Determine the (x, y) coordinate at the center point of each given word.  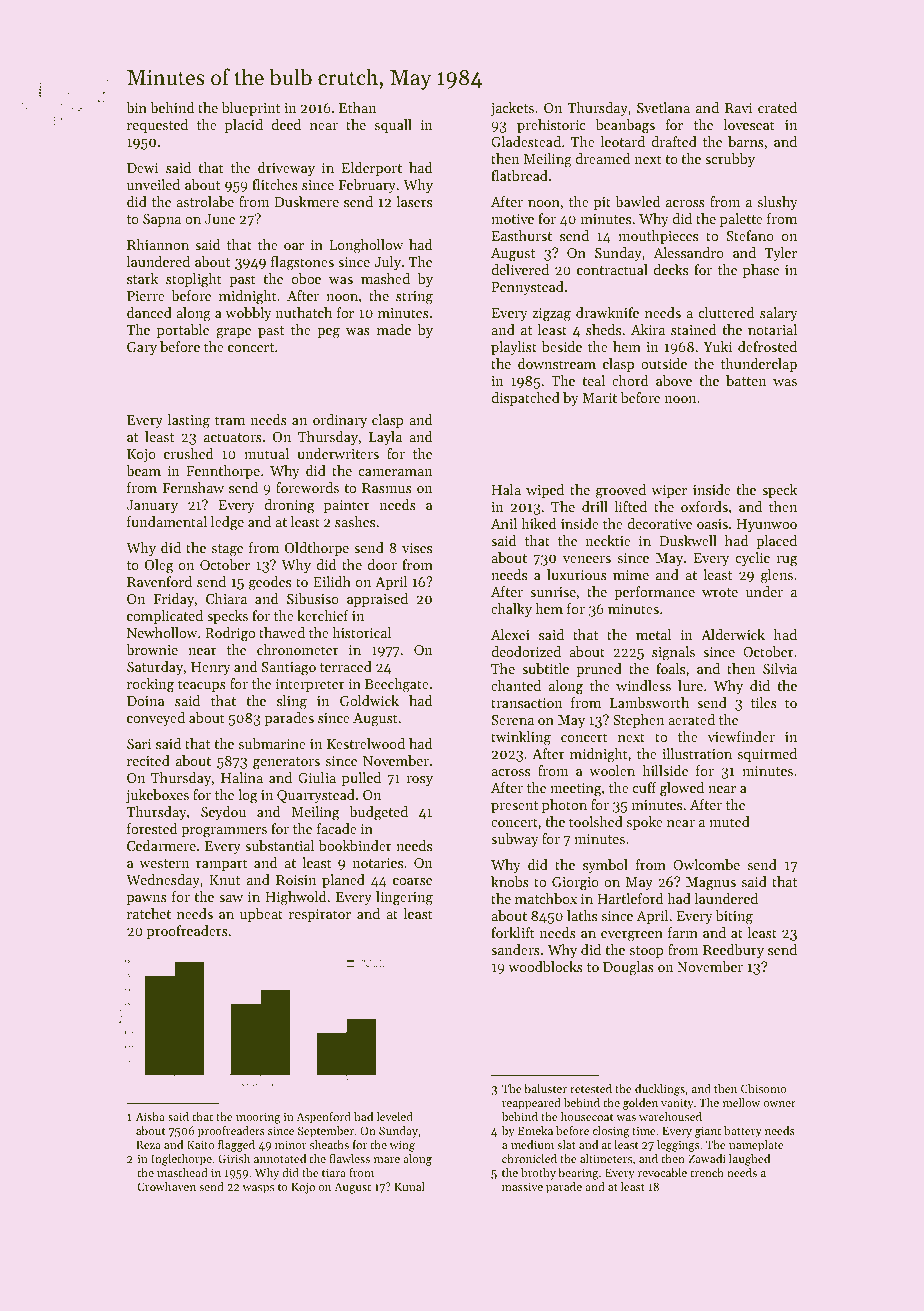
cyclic (753, 559)
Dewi (142, 168)
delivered (520, 269)
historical (361, 632)
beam (143, 470)
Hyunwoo (767, 525)
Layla (385, 438)
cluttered (726, 312)
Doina (145, 701)
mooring (258, 1118)
